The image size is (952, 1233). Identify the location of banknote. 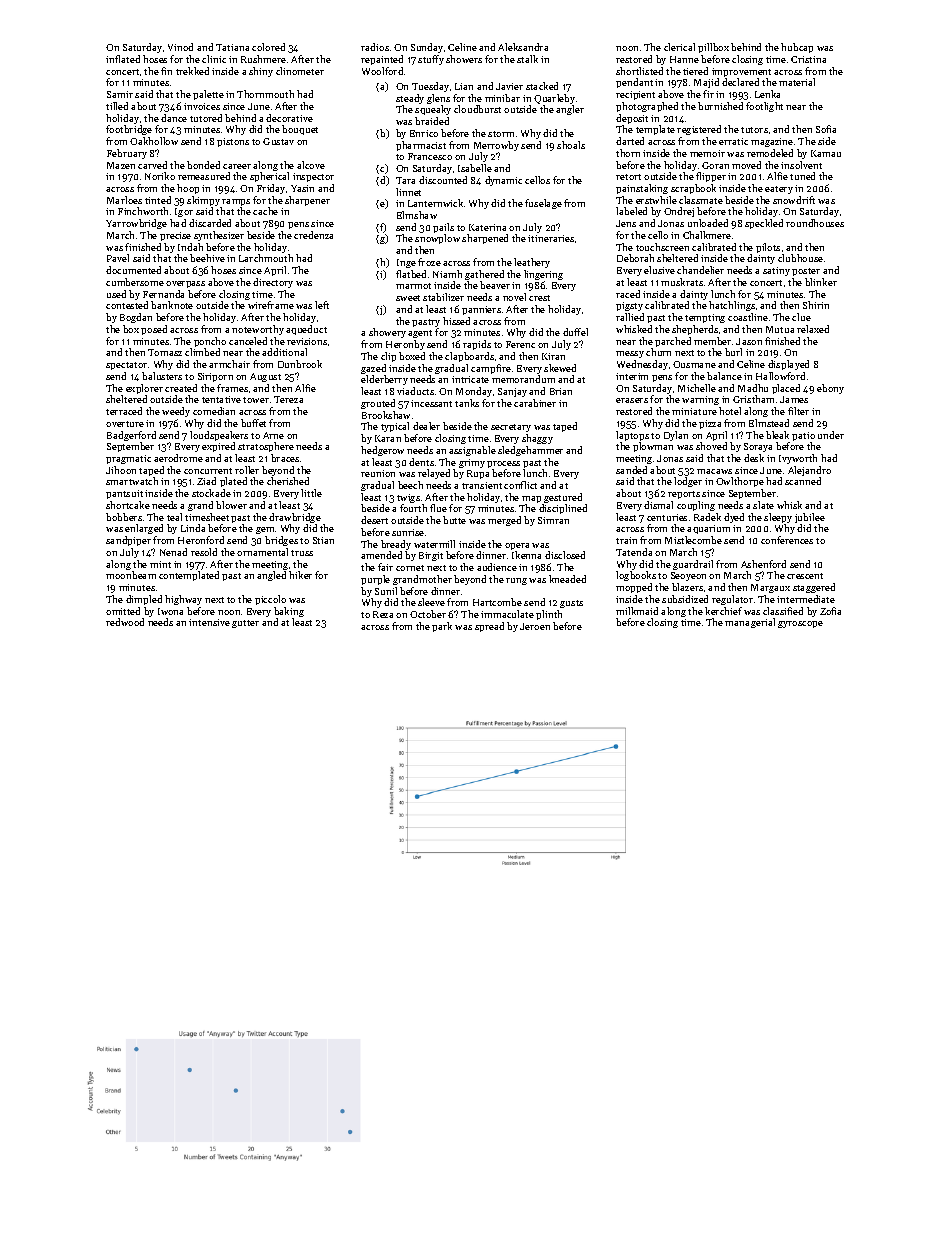
(172, 305).
